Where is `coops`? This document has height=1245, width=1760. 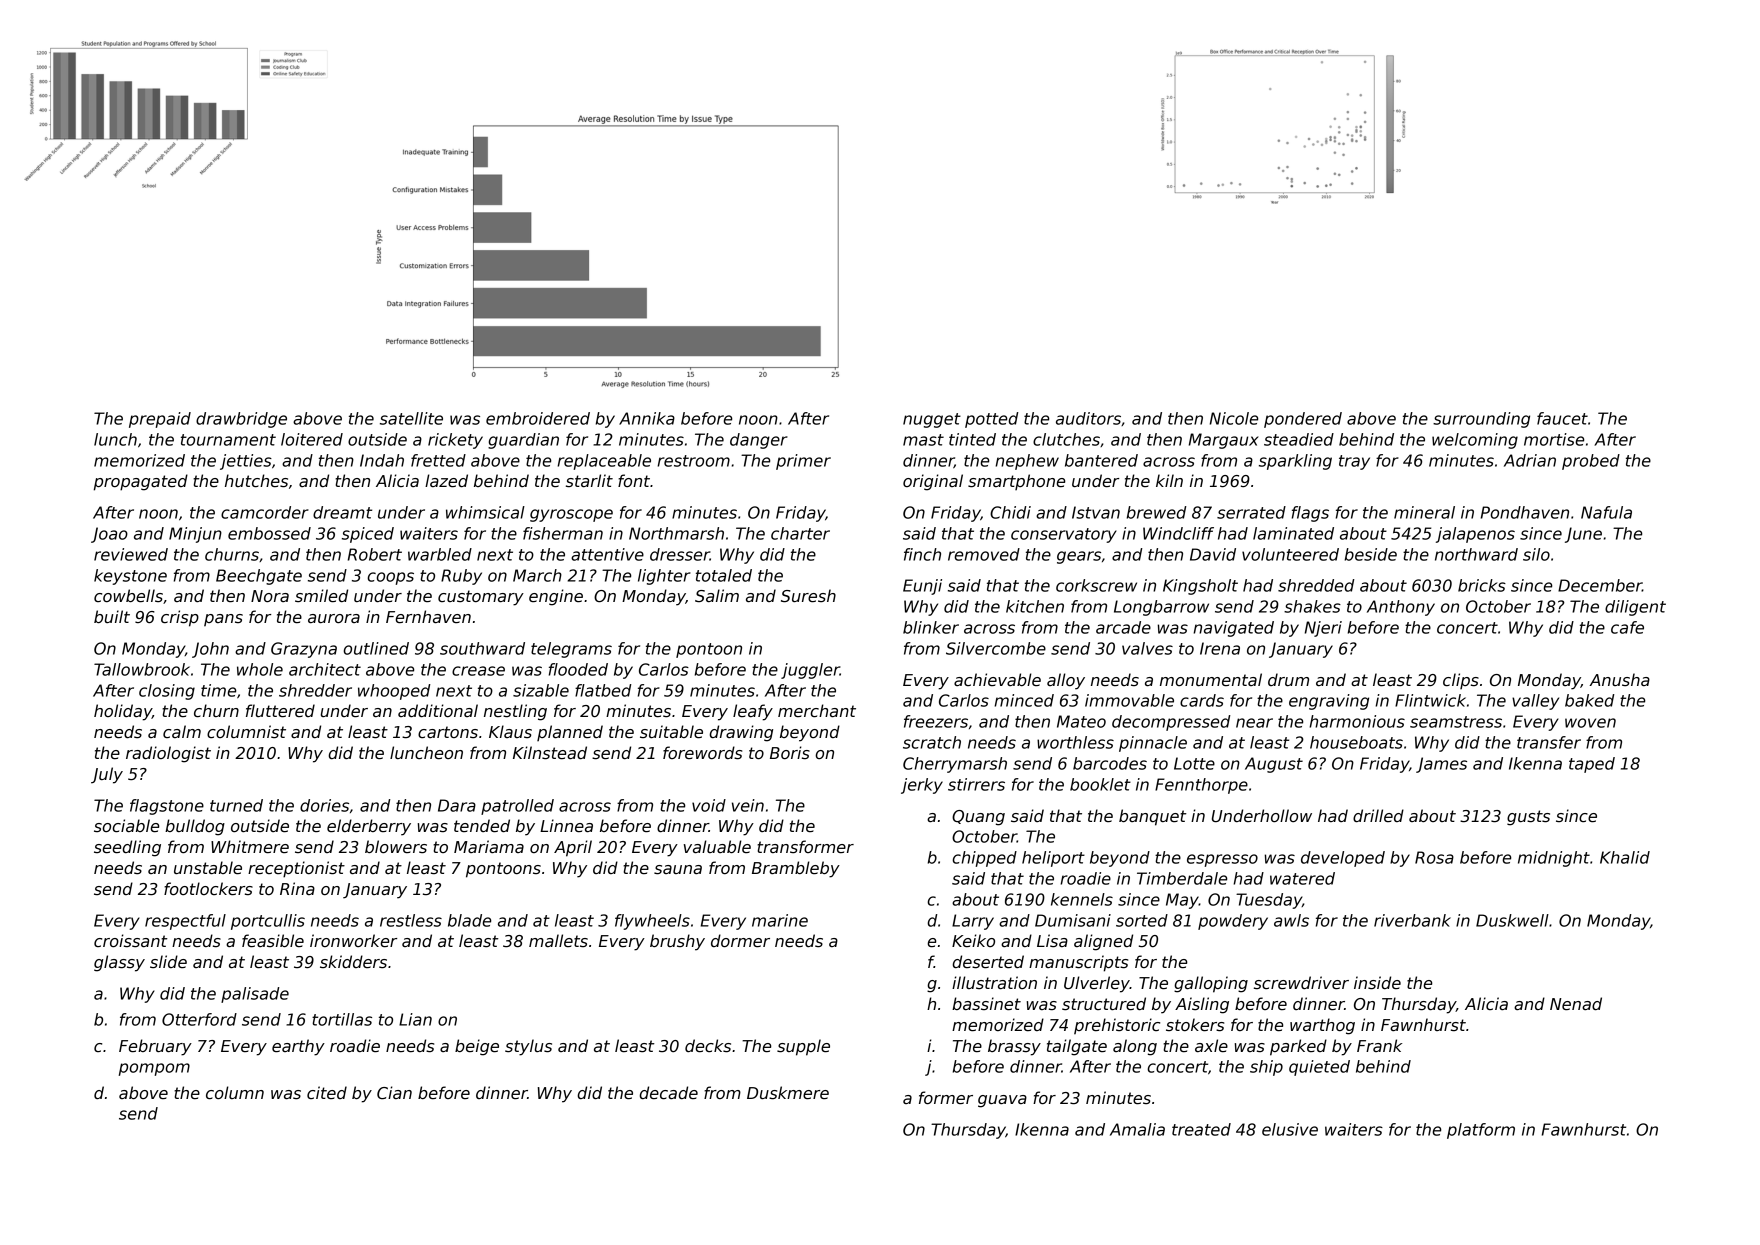
coops is located at coordinates (390, 578).
